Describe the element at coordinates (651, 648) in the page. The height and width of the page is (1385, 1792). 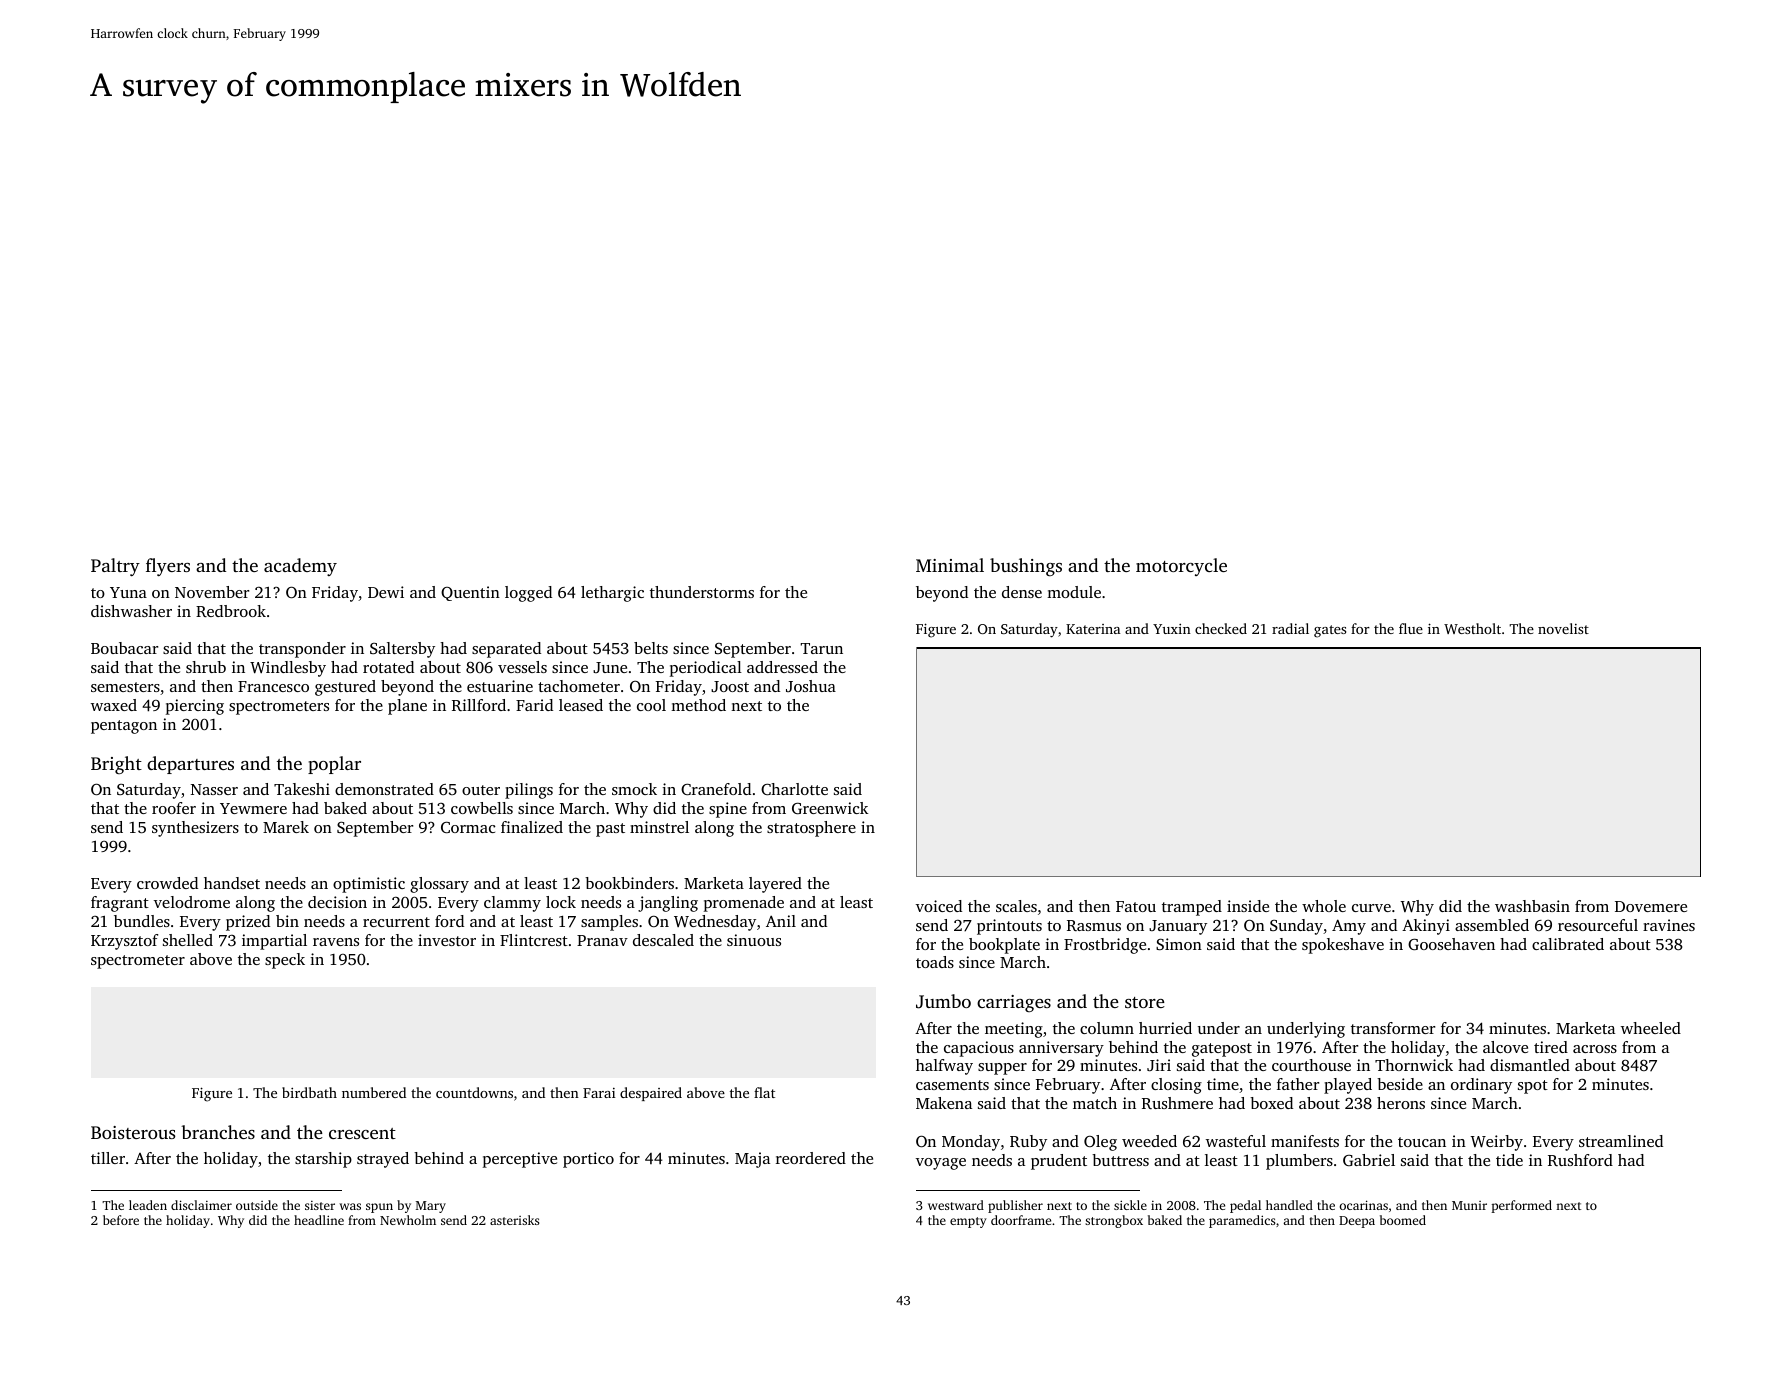
I see `belts` at that location.
